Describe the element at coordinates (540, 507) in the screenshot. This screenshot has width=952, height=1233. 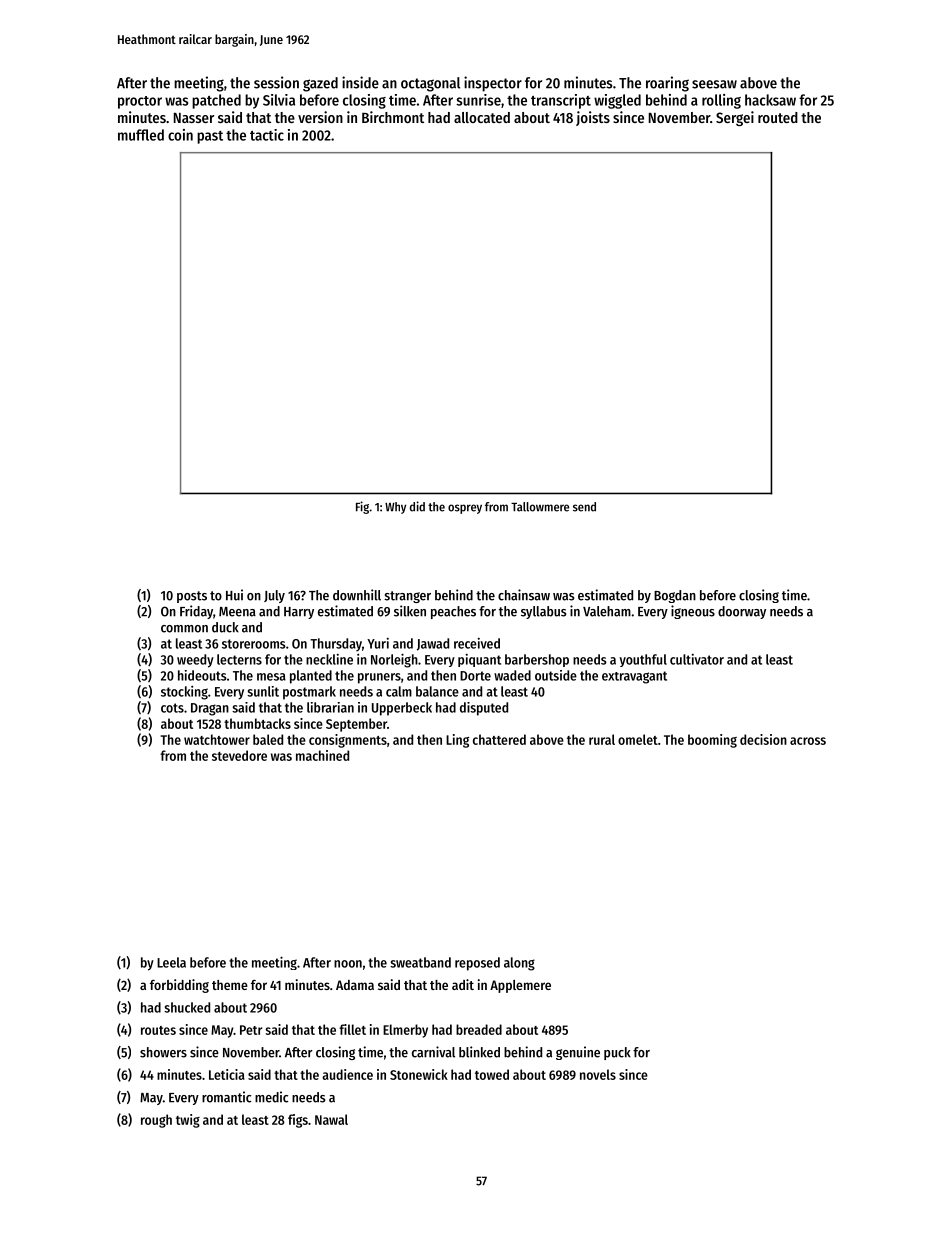
I see `Tallowmere` at that location.
